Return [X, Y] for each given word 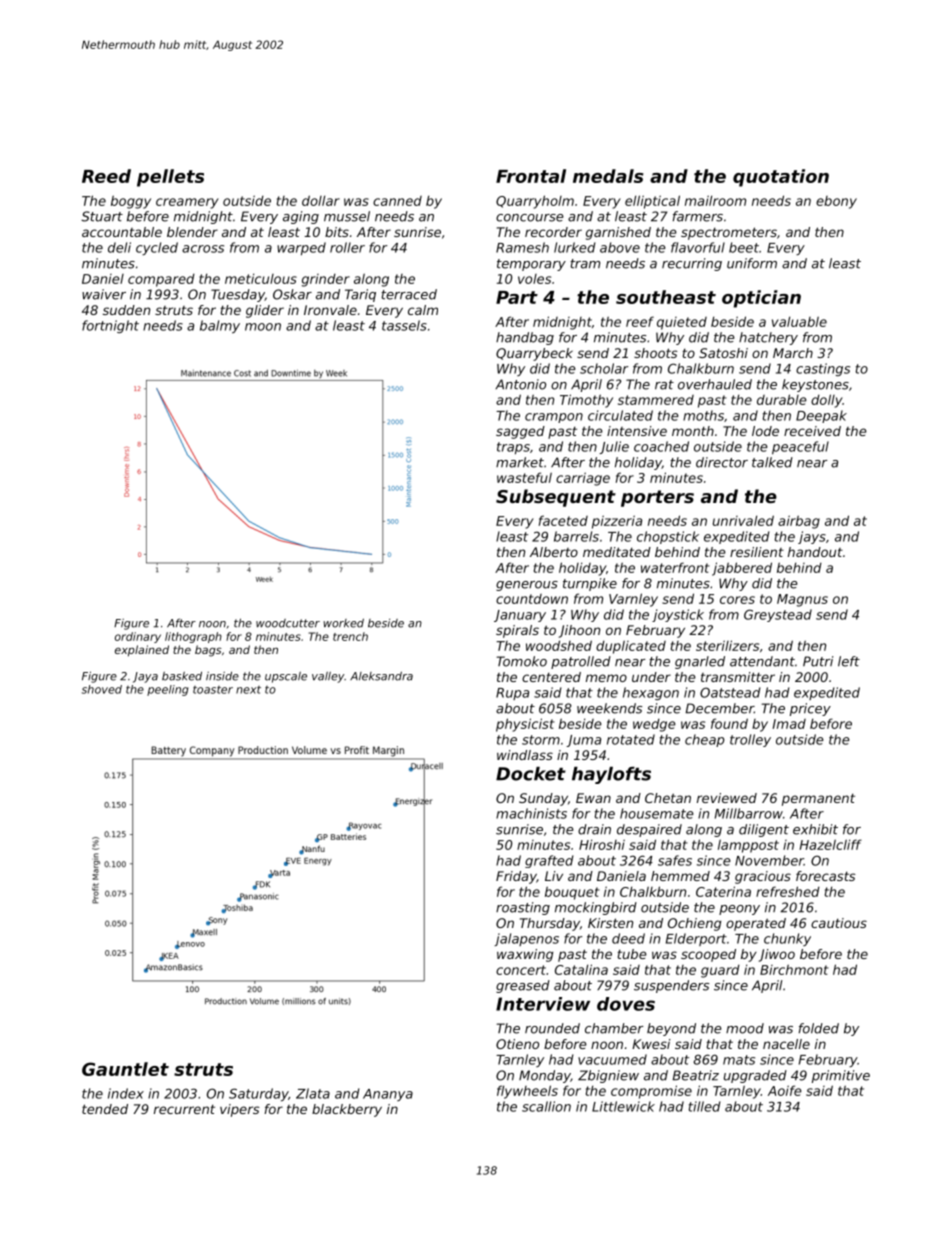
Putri [818, 661]
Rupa [512, 694]
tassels [404, 325]
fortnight [110, 326]
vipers [240, 1110]
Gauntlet [125, 1069]
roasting [523, 908]
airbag [799, 522]
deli [119, 247]
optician [761, 299]
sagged [520, 432]
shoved [102, 689]
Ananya [388, 1095]
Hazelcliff [831, 844]
